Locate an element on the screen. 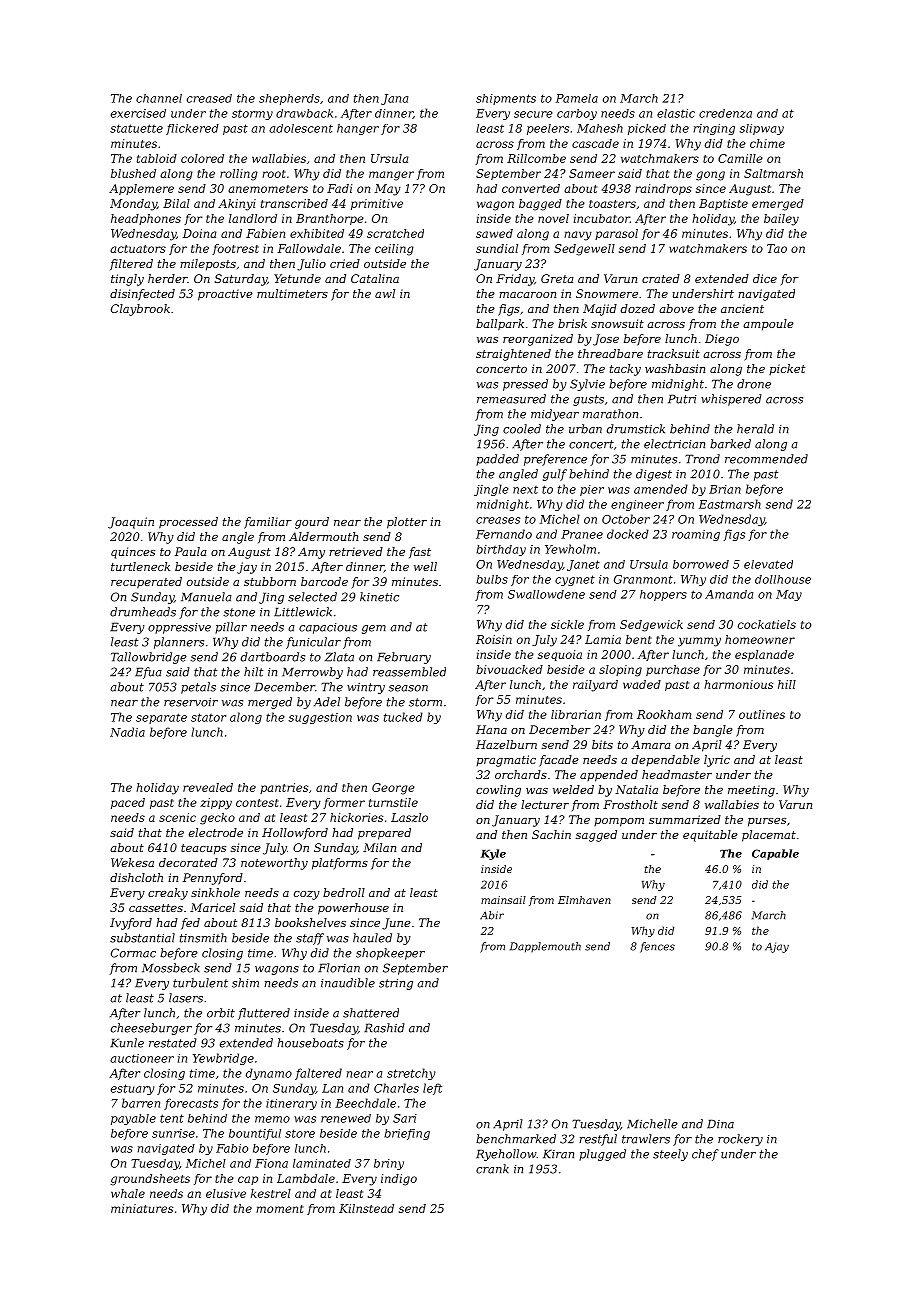 The height and width of the screenshot is (1308, 924). elusive is located at coordinates (226, 1193).
